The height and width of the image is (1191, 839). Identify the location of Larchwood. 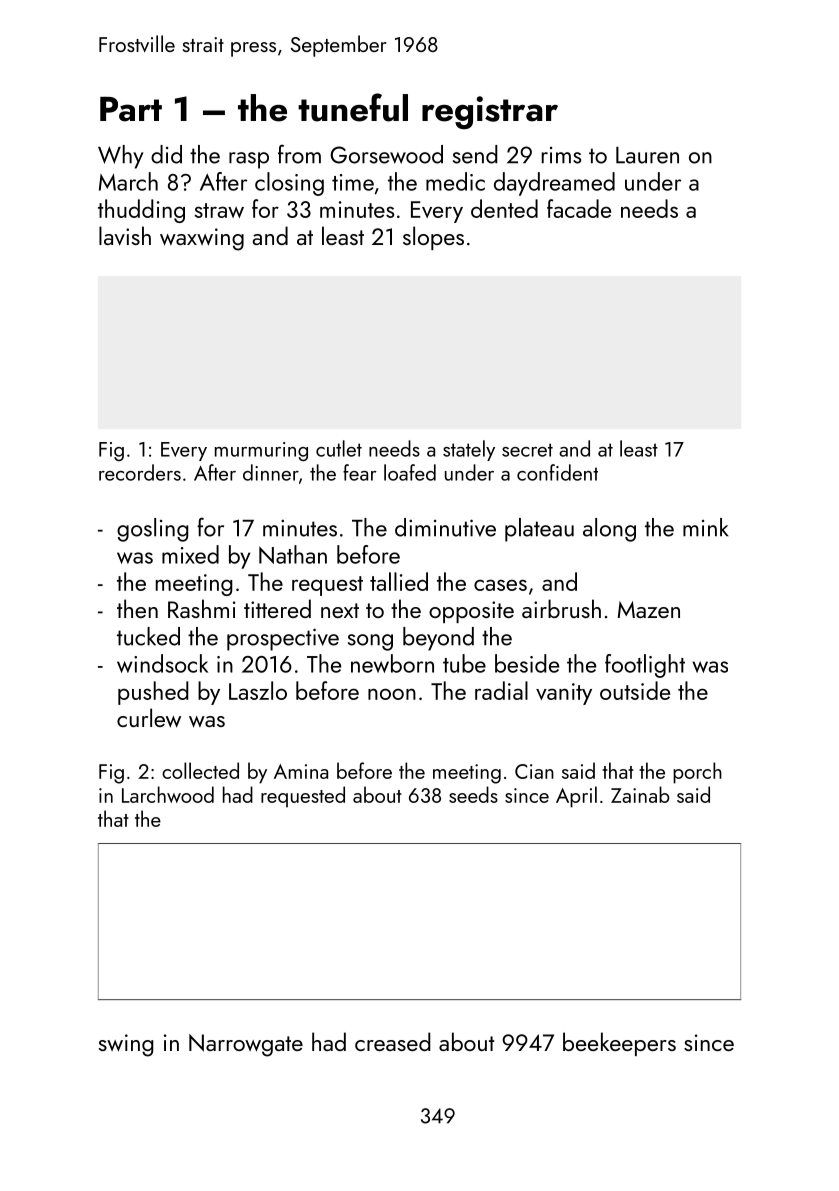
(168, 794).
